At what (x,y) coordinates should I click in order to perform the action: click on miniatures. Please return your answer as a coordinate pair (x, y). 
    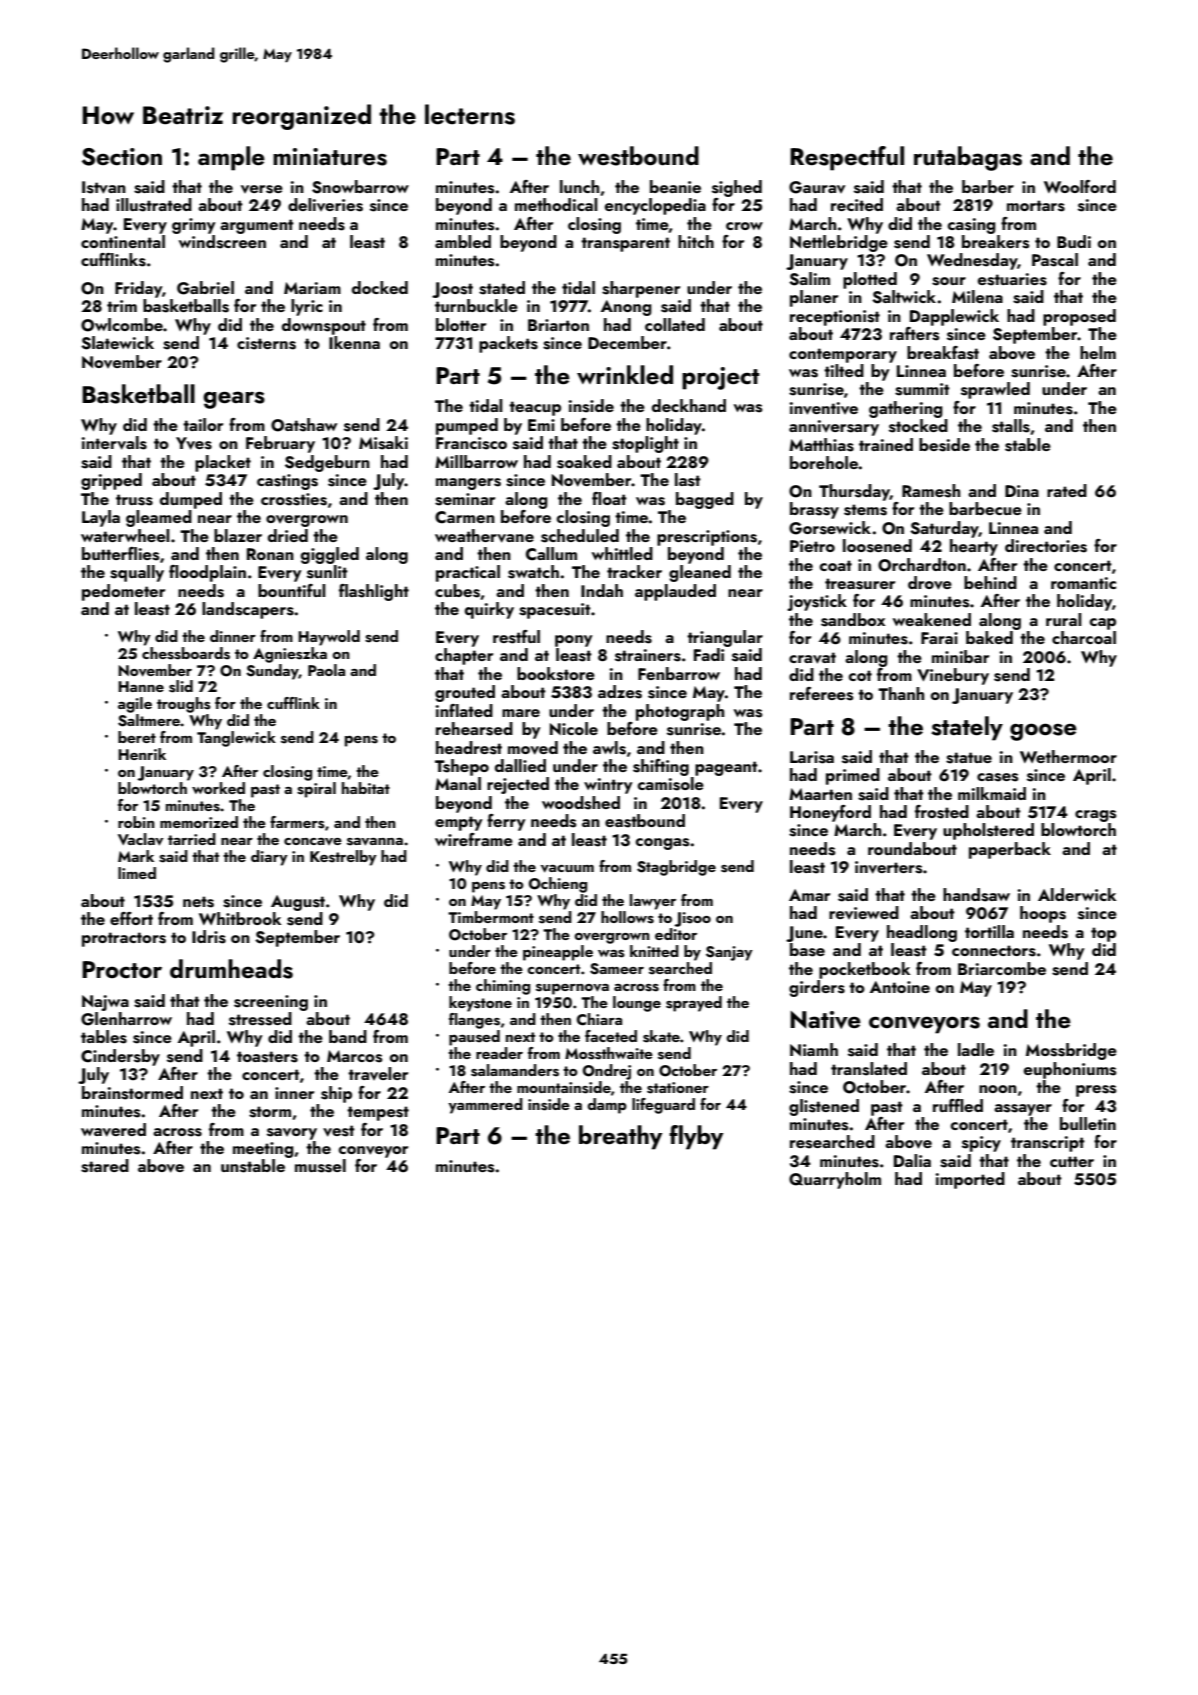
    Looking at the image, I should click on (330, 157).
